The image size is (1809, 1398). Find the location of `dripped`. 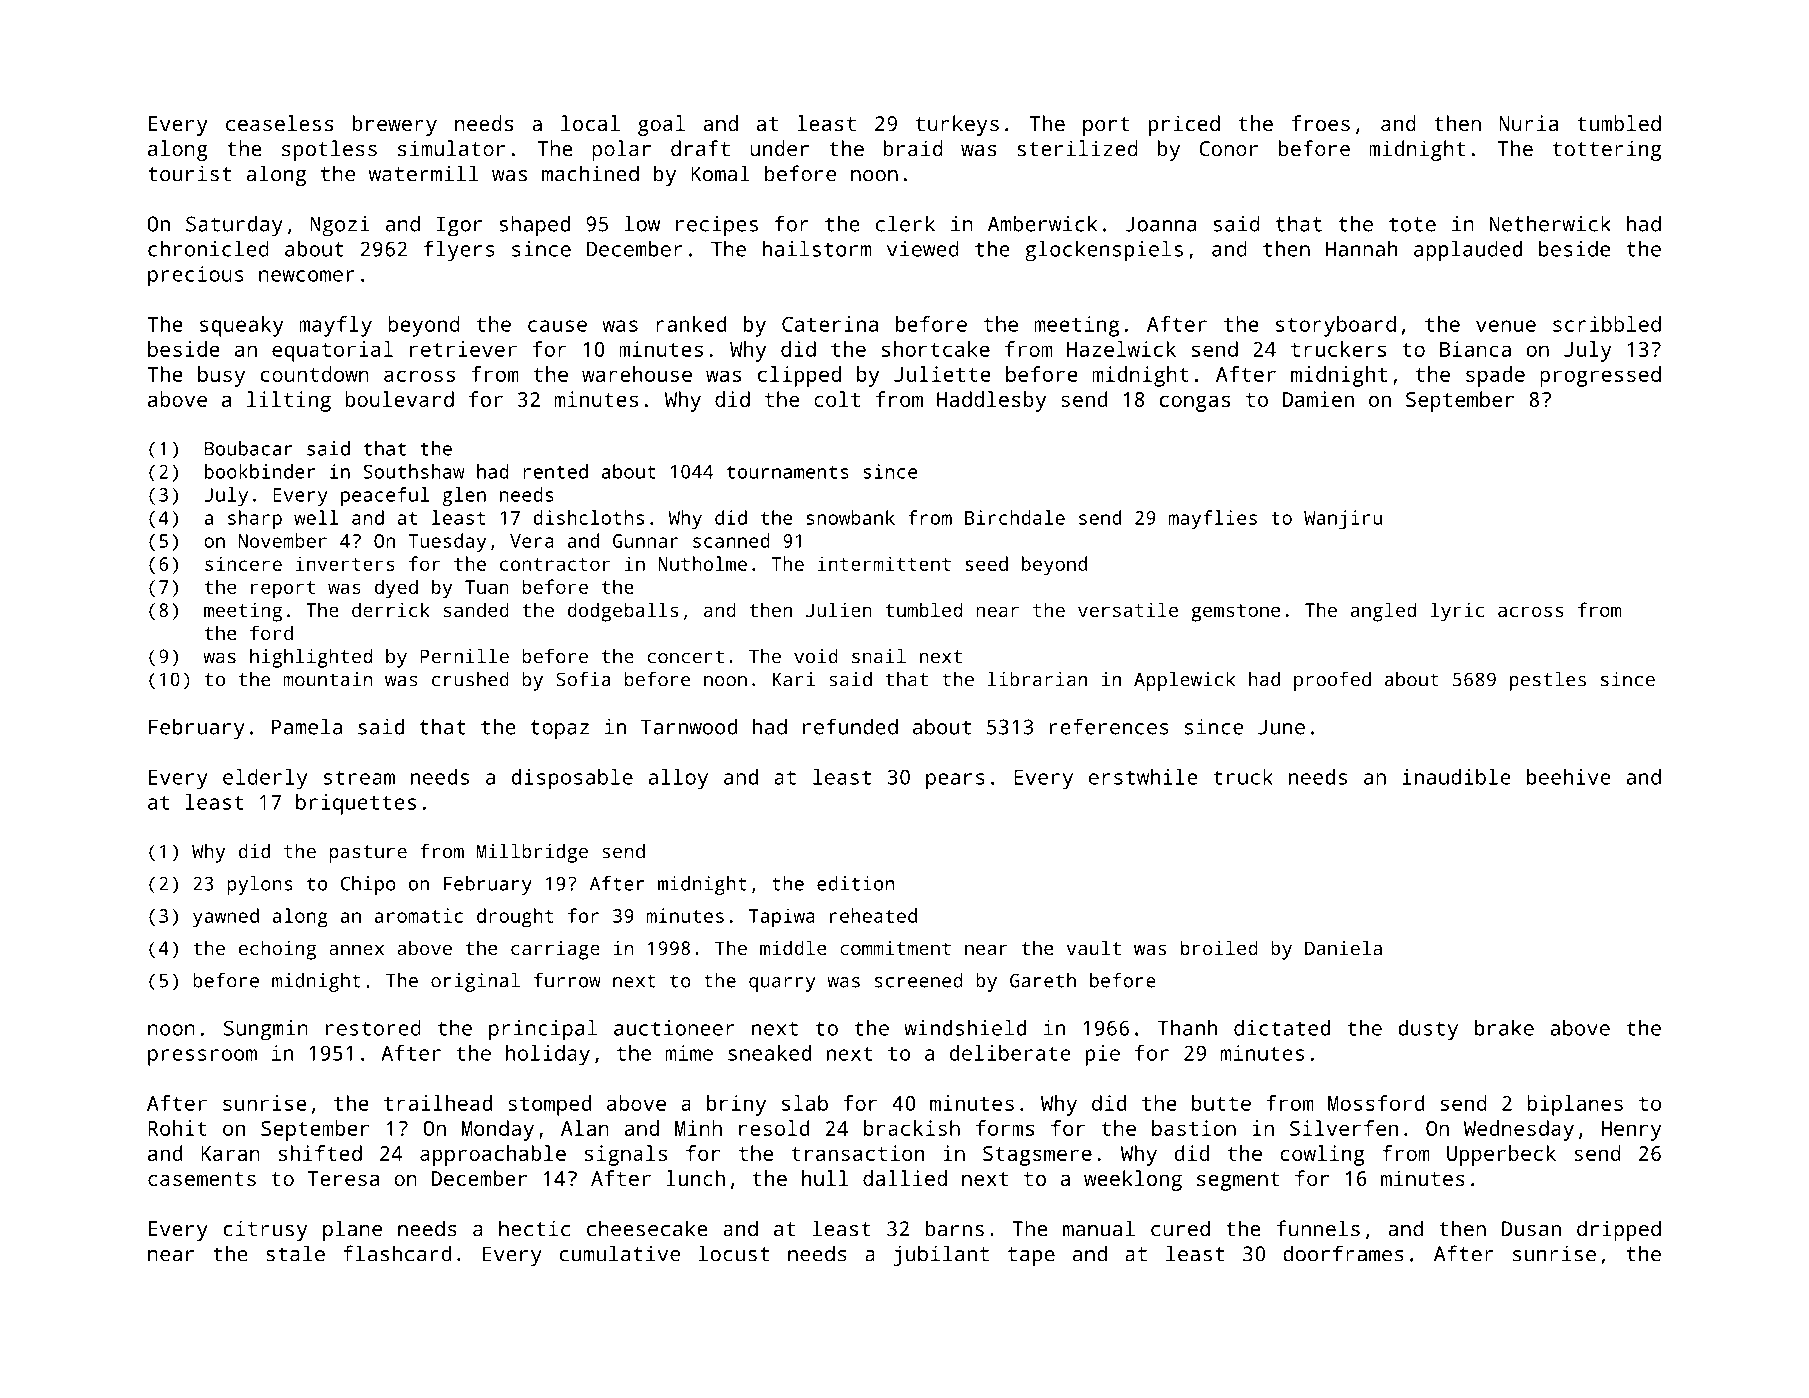

dripped is located at coordinates (1619, 1230).
